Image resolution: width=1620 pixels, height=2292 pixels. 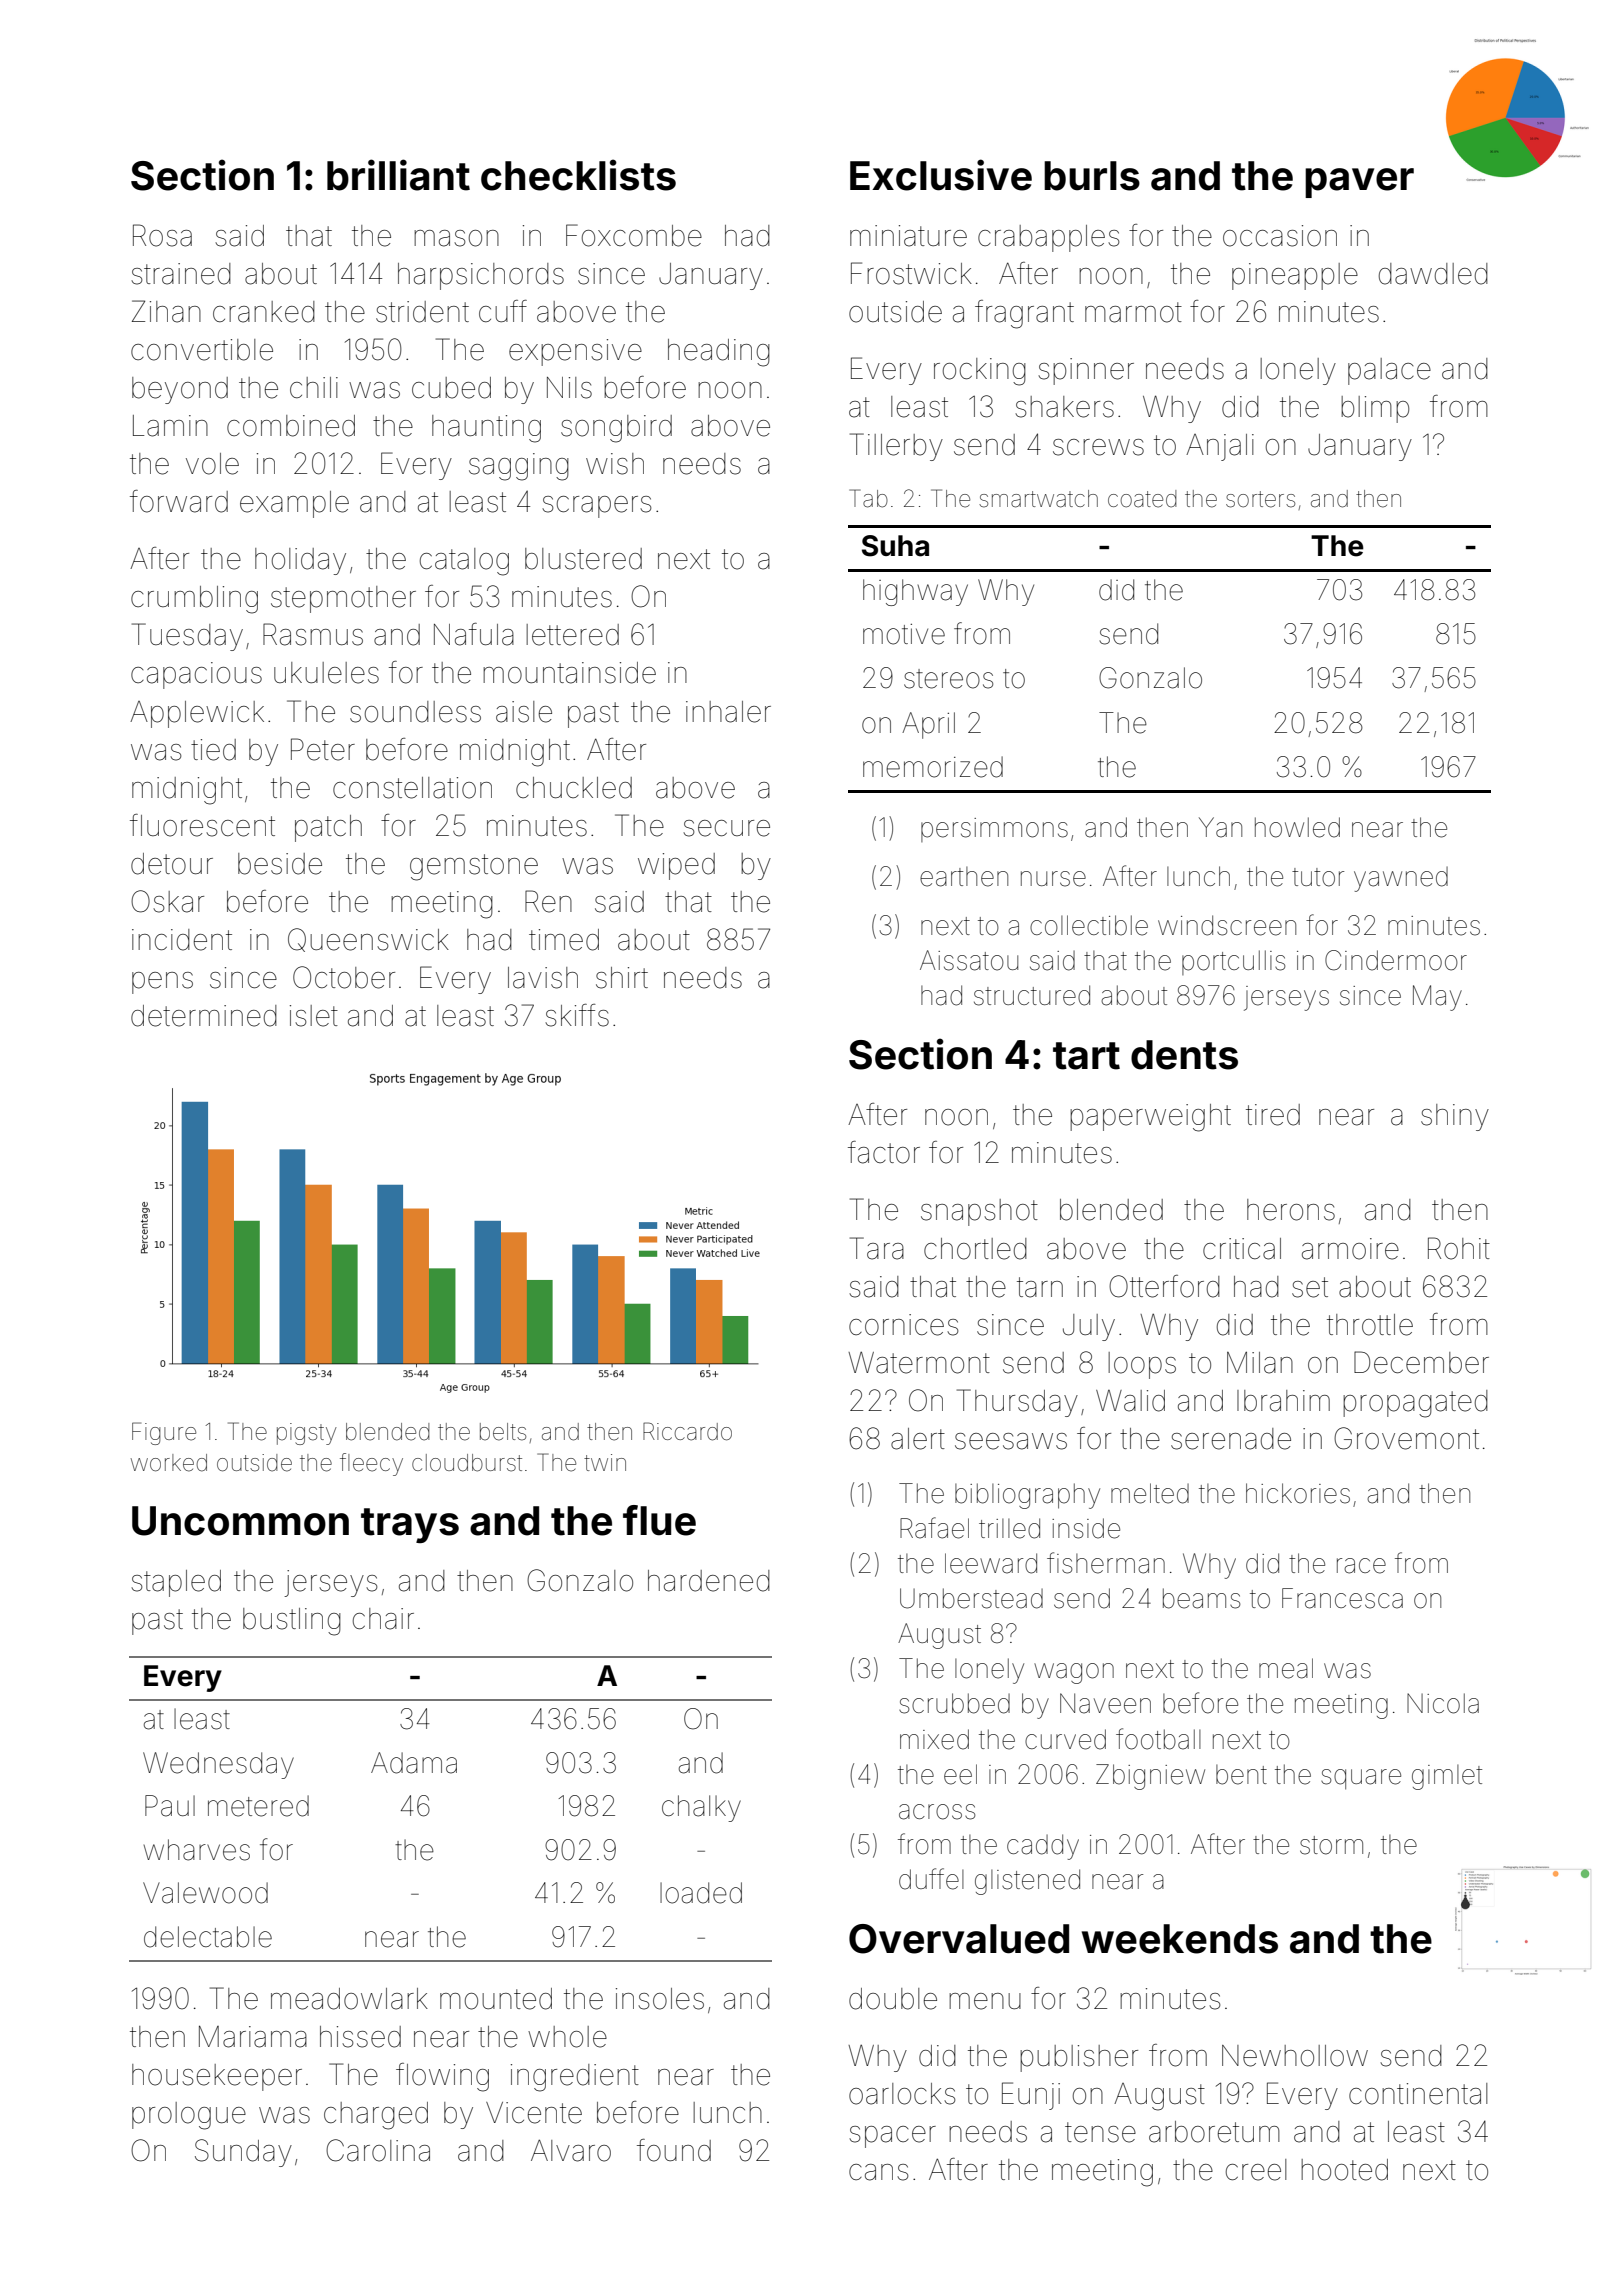 What do you see at coordinates (474, 867) in the document?
I see `gemstone` at bounding box center [474, 867].
